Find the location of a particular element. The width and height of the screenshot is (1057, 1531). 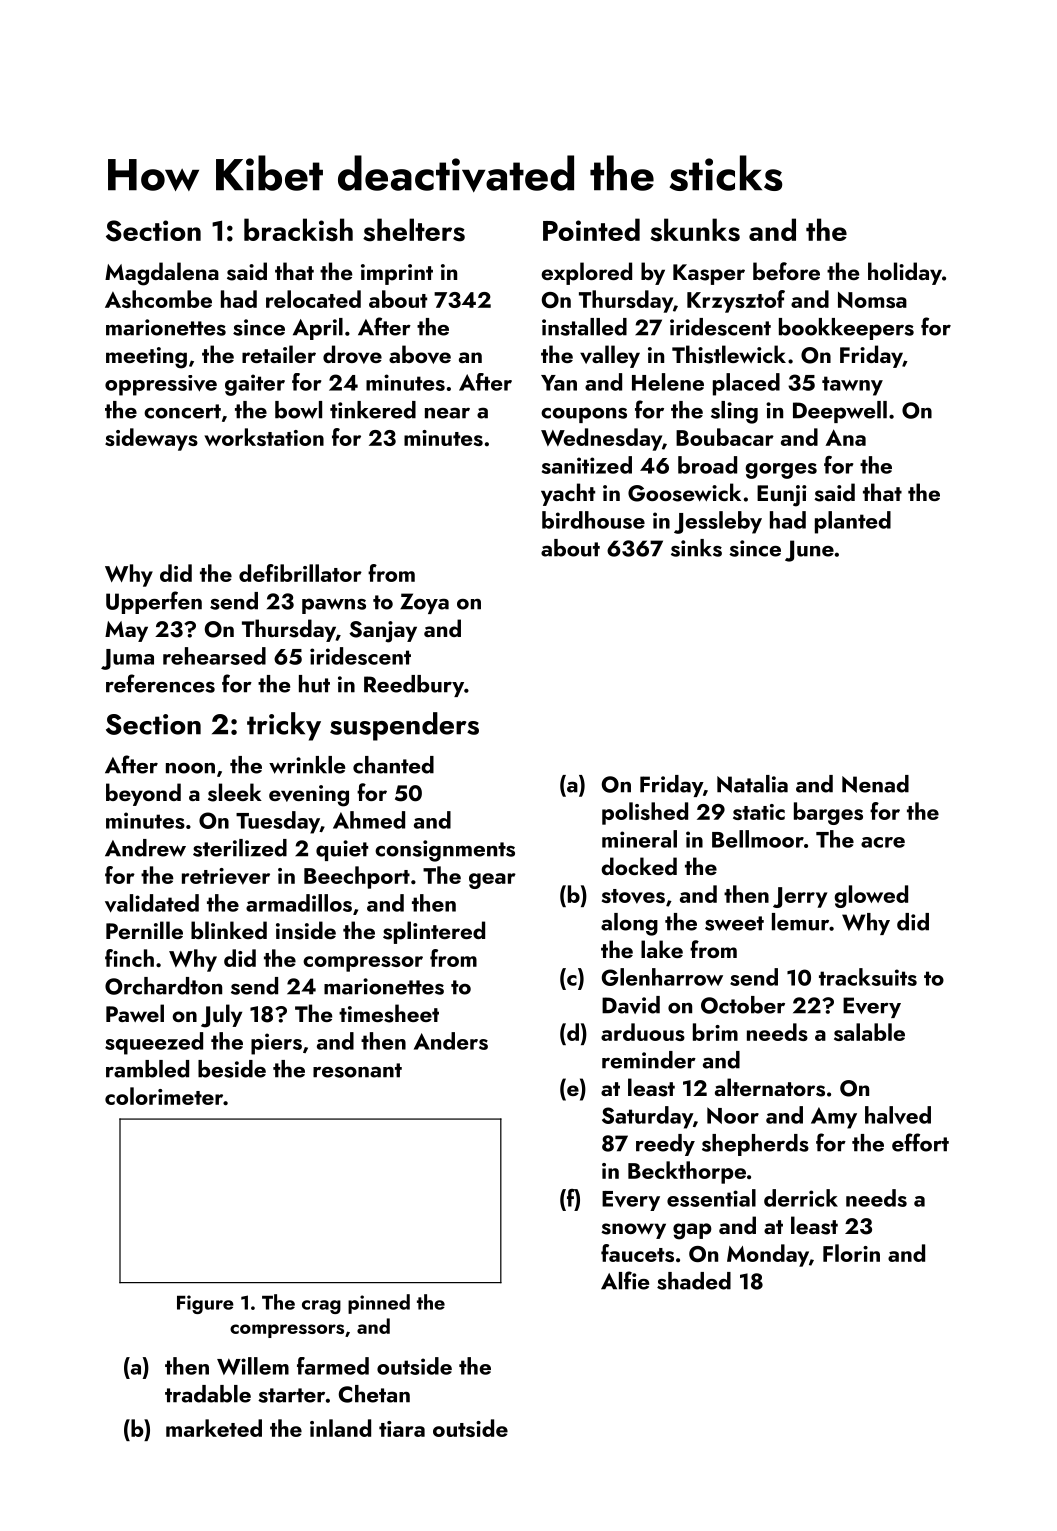

skunks is located at coordinates (695, 230).
